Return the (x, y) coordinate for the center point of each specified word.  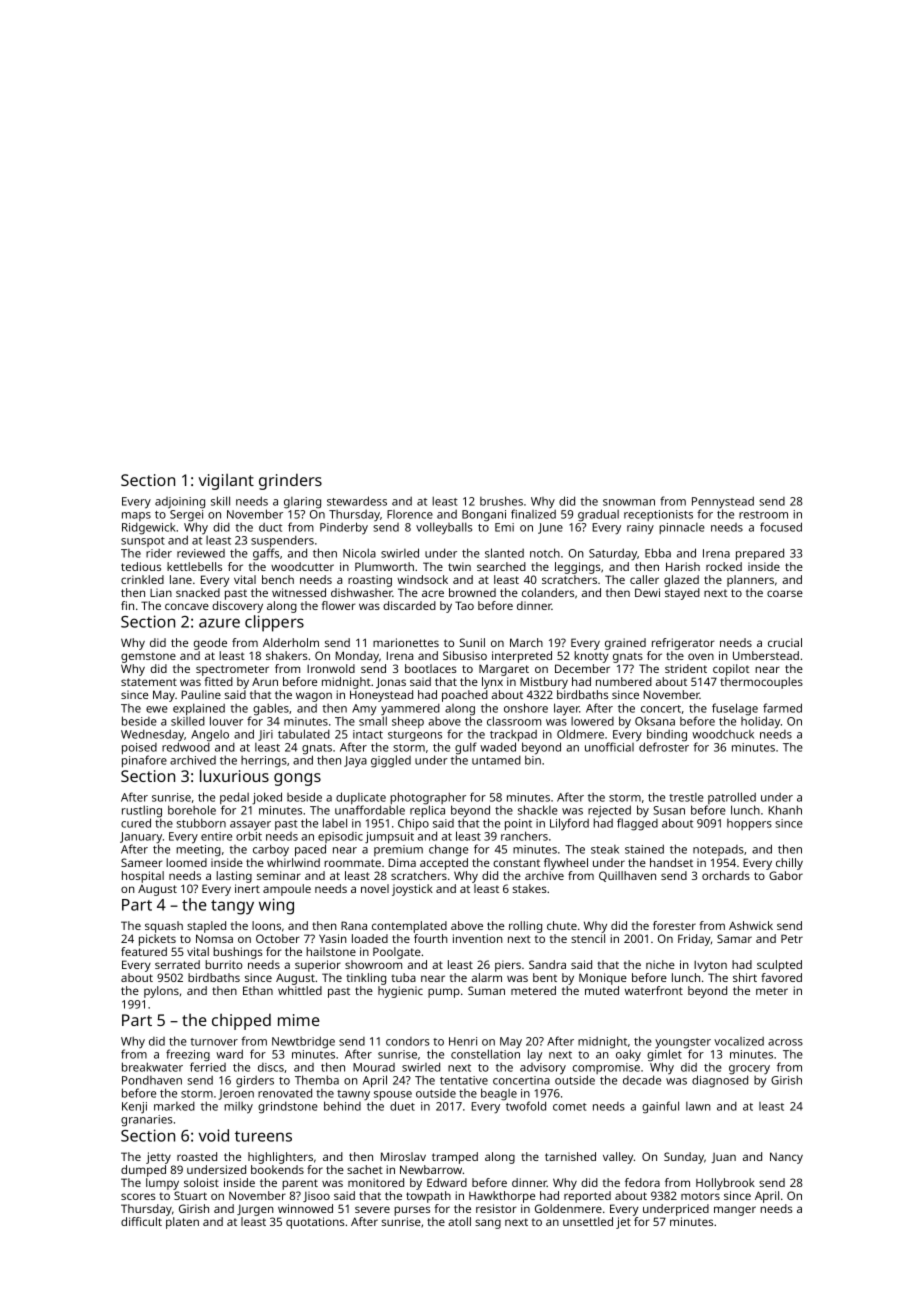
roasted (197, 1156)
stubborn (201, 823)
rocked (724, 566)
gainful (660, 1107)
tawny (353, 1095)
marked (174, 1106)
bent (545, 977)
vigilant (226, 482)
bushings (238, 953)
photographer (428, 798)
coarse (785, 593)
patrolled (732, 798)
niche (660, 964)
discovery (237, 607)
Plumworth (384, 566)
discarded (409, 605)
